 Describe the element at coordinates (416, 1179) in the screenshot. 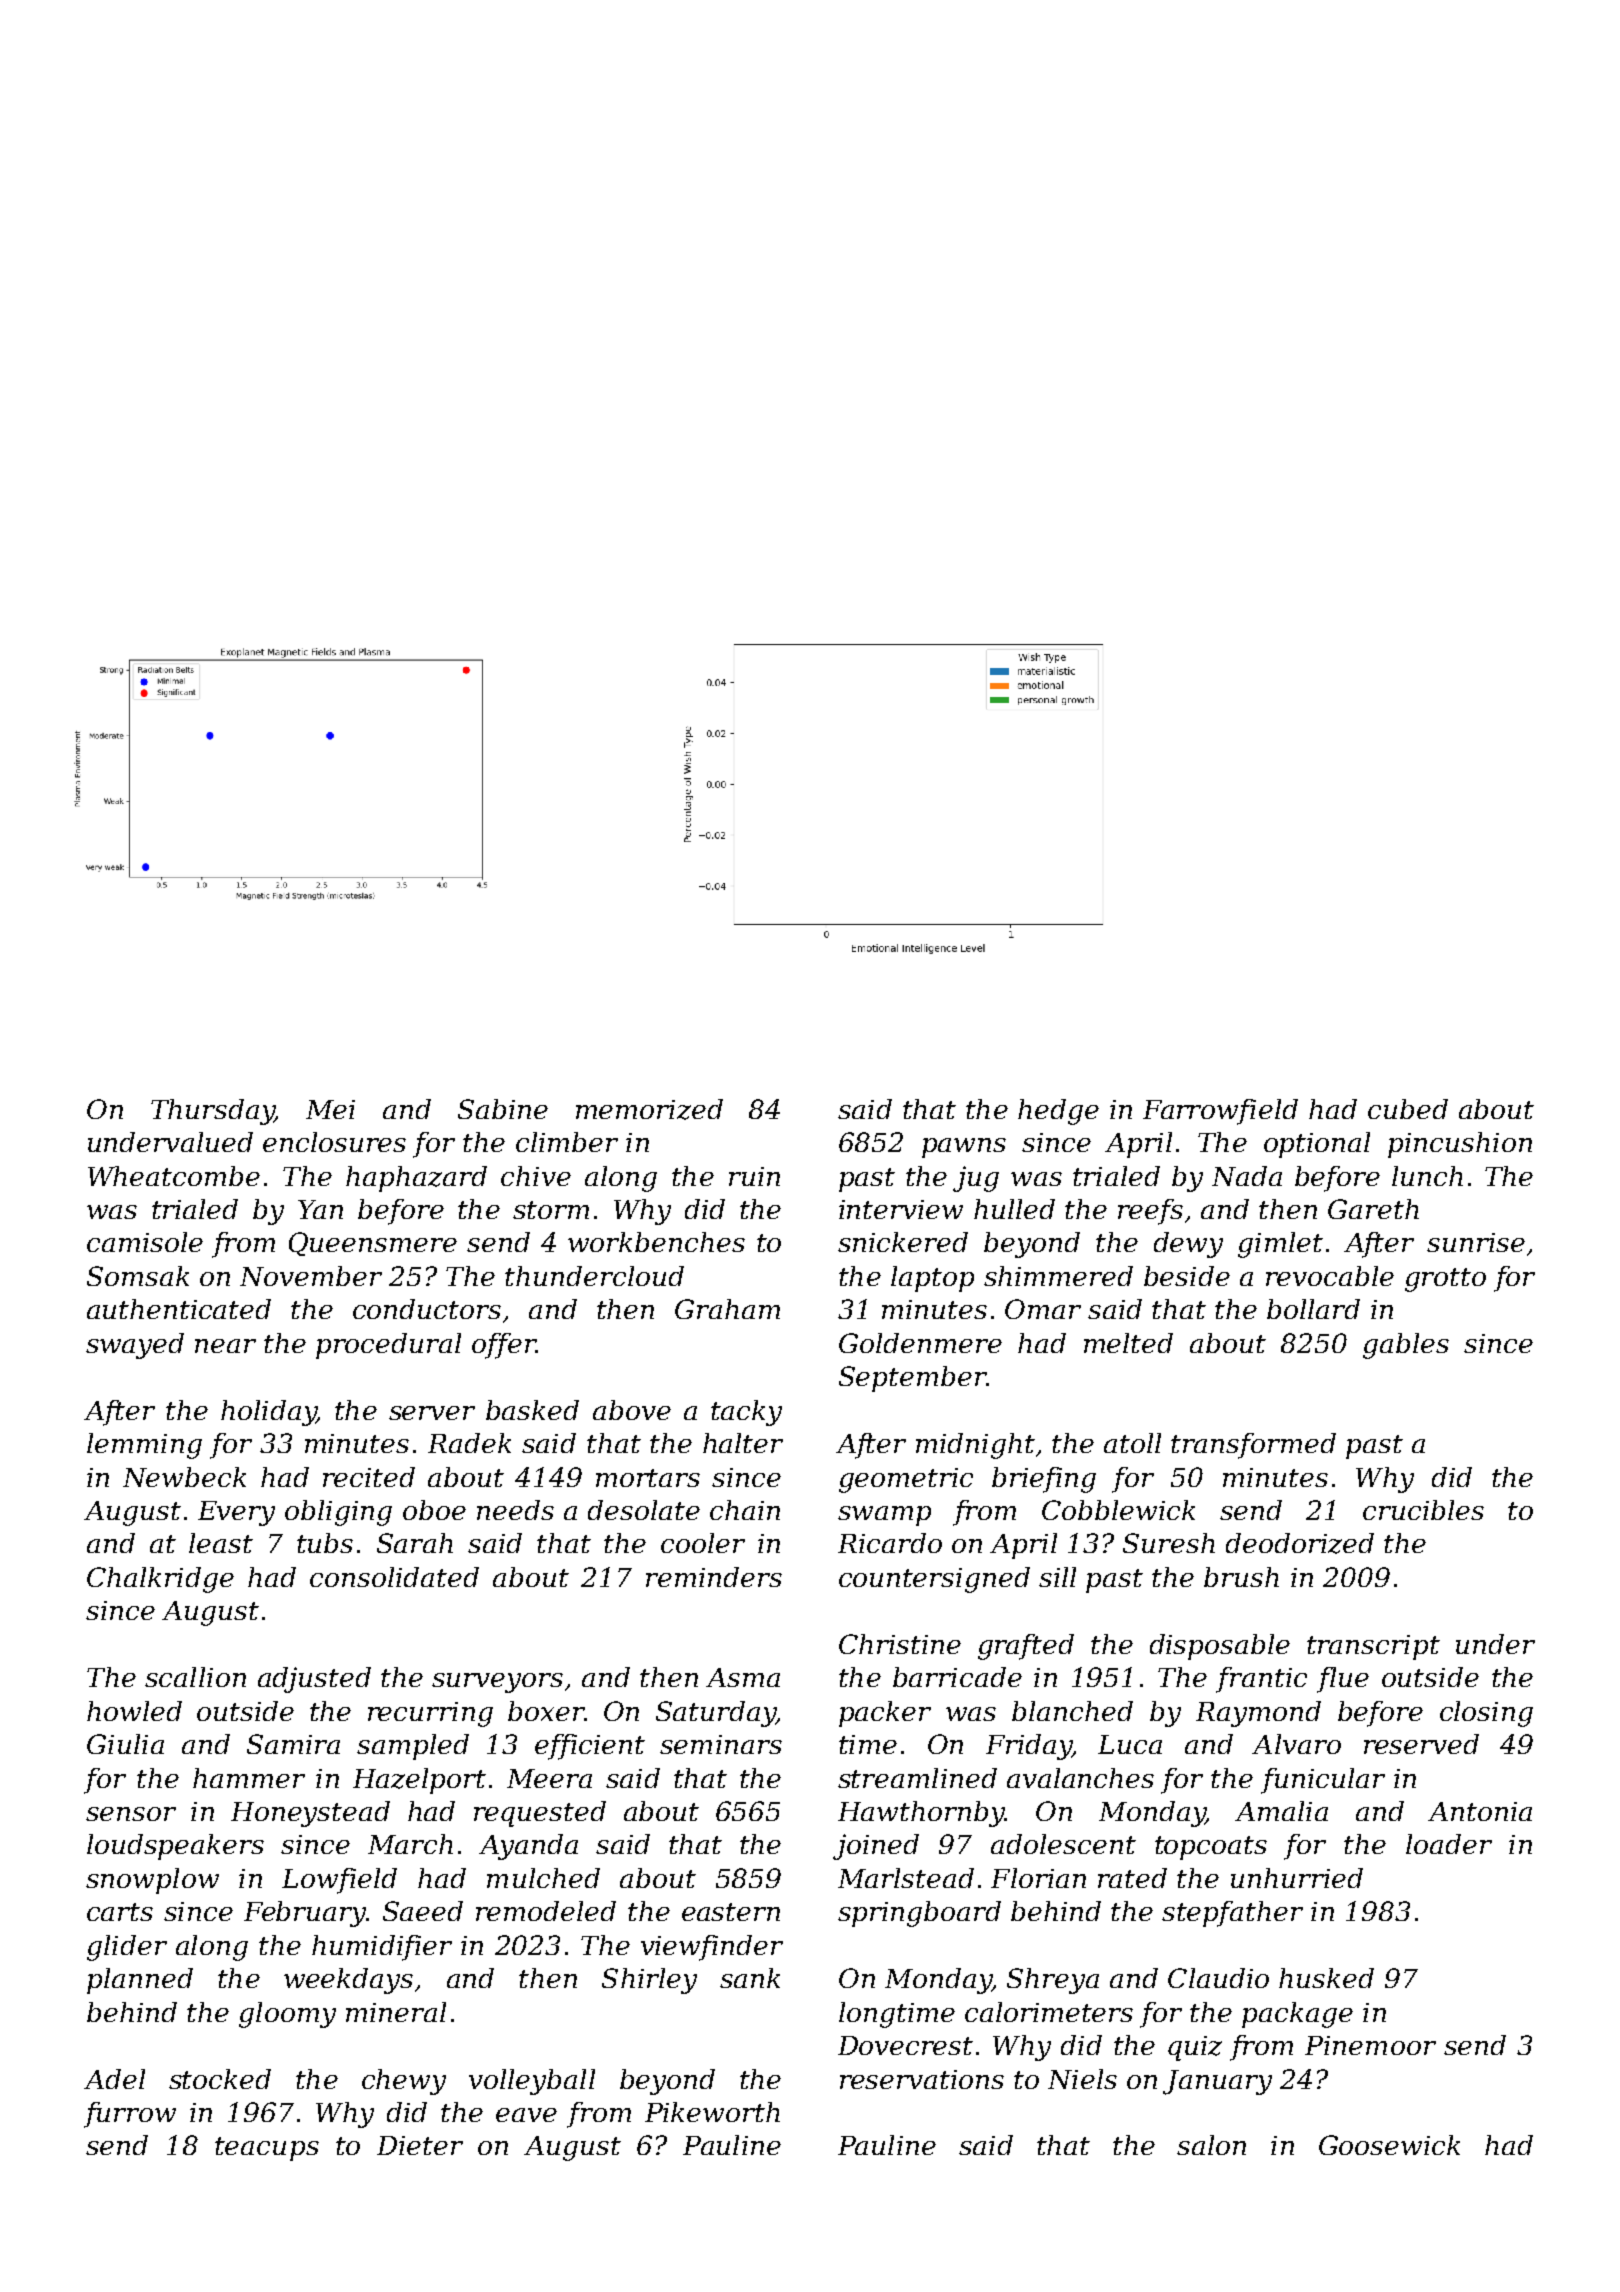

I see `haphazard` at that location.
